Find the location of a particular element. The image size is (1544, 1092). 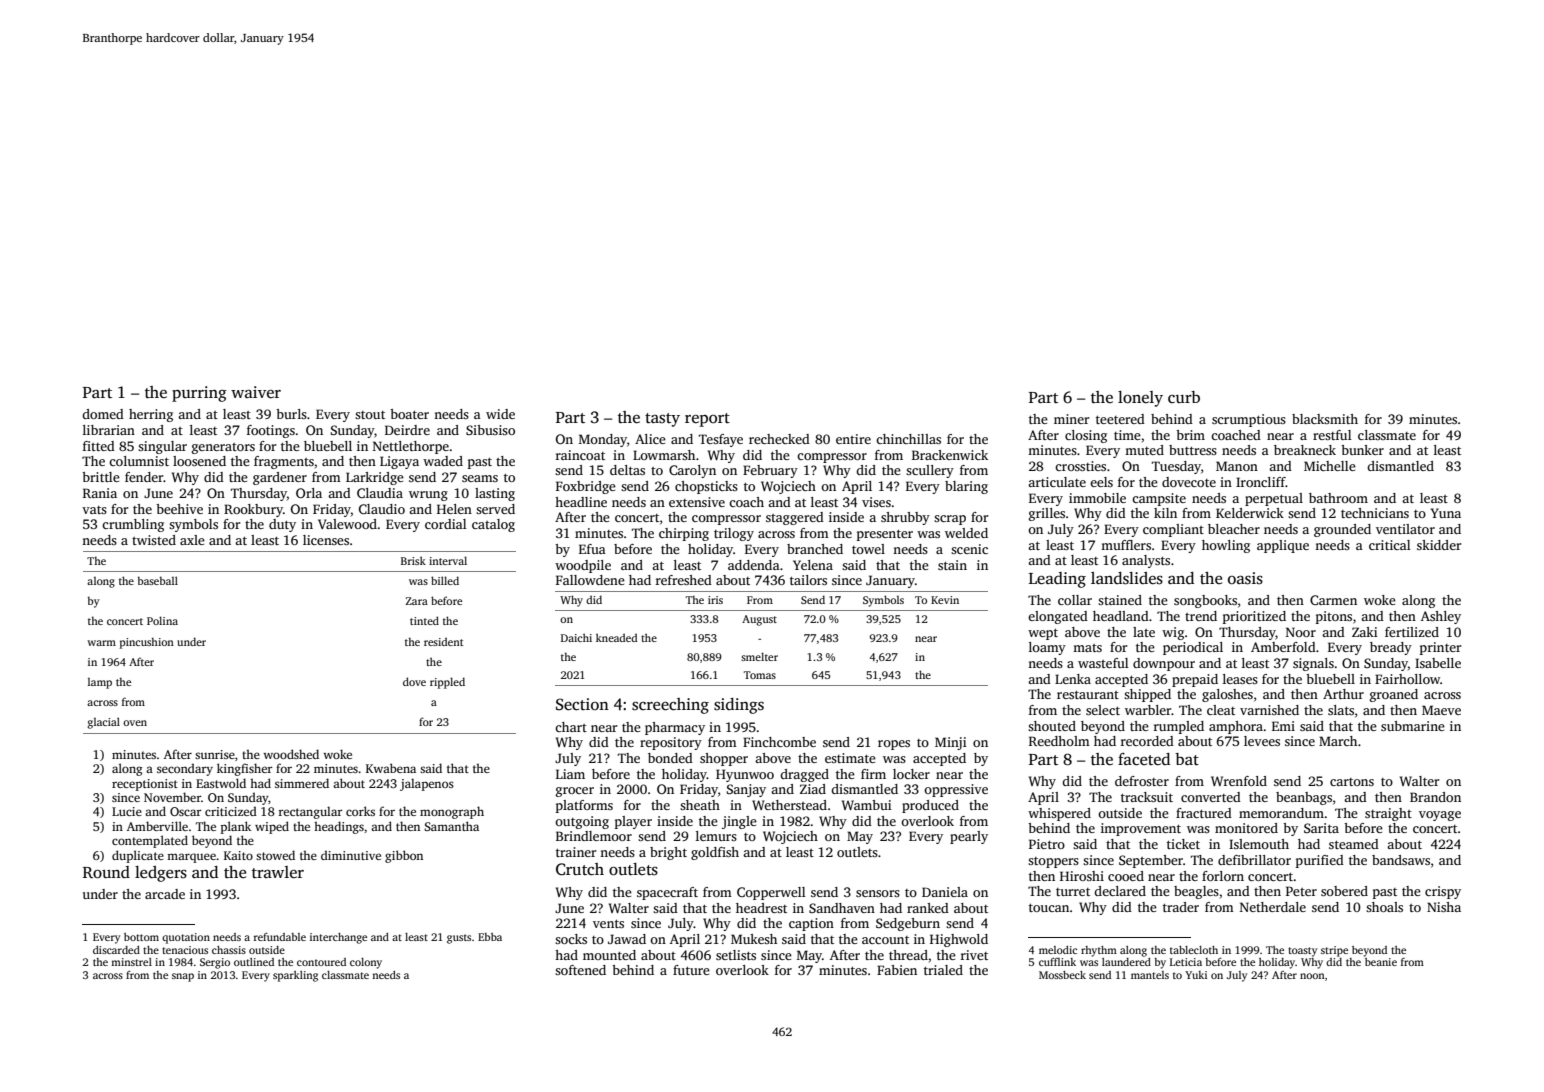

beehive is located at coordinates (179, 509).
